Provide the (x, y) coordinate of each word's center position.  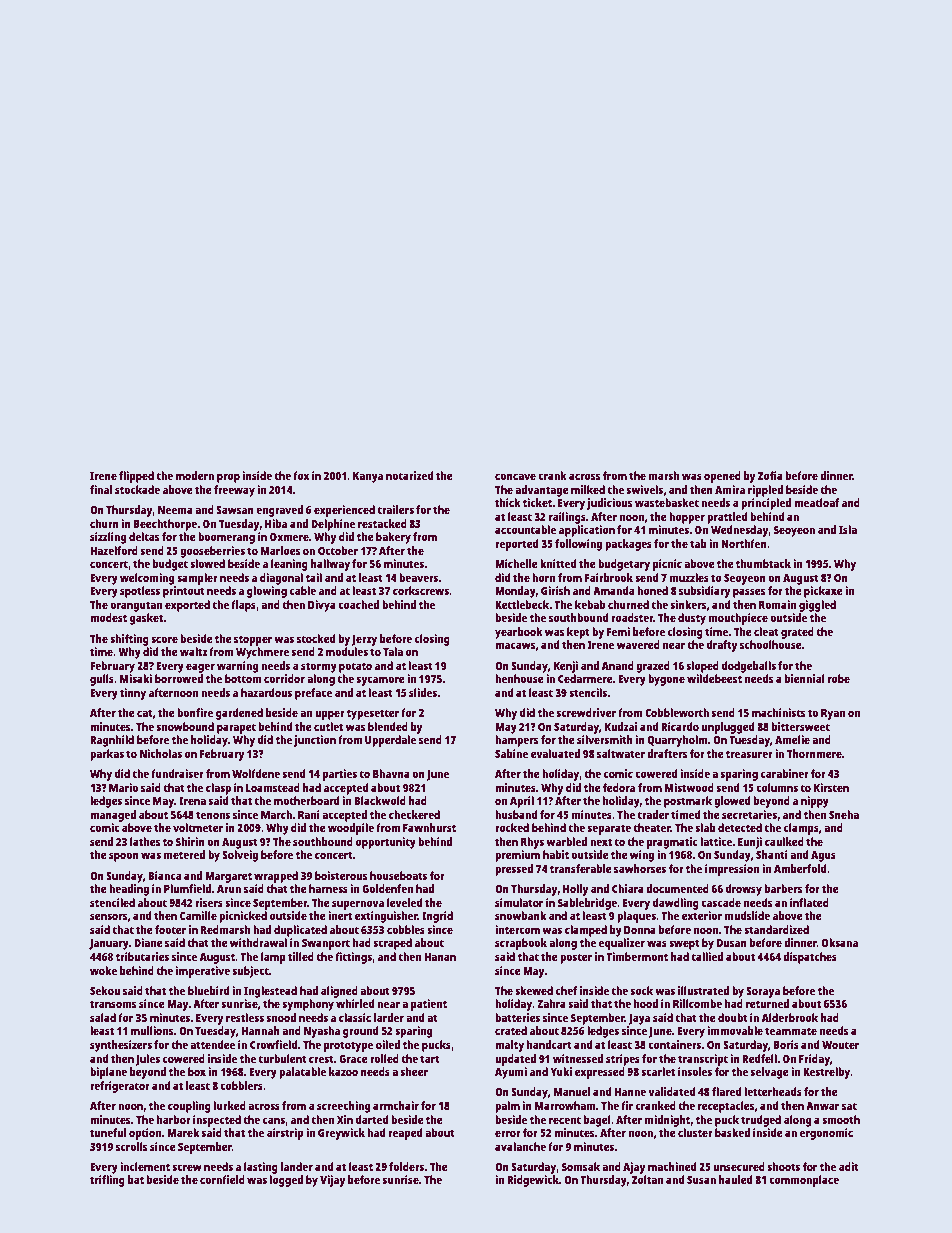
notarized (409, 475)
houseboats (398, 875)
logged (286, 1181)
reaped (405, 1134)
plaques (636, 917)
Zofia (770, 475)
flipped (136, 477)
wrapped (276, 877)
